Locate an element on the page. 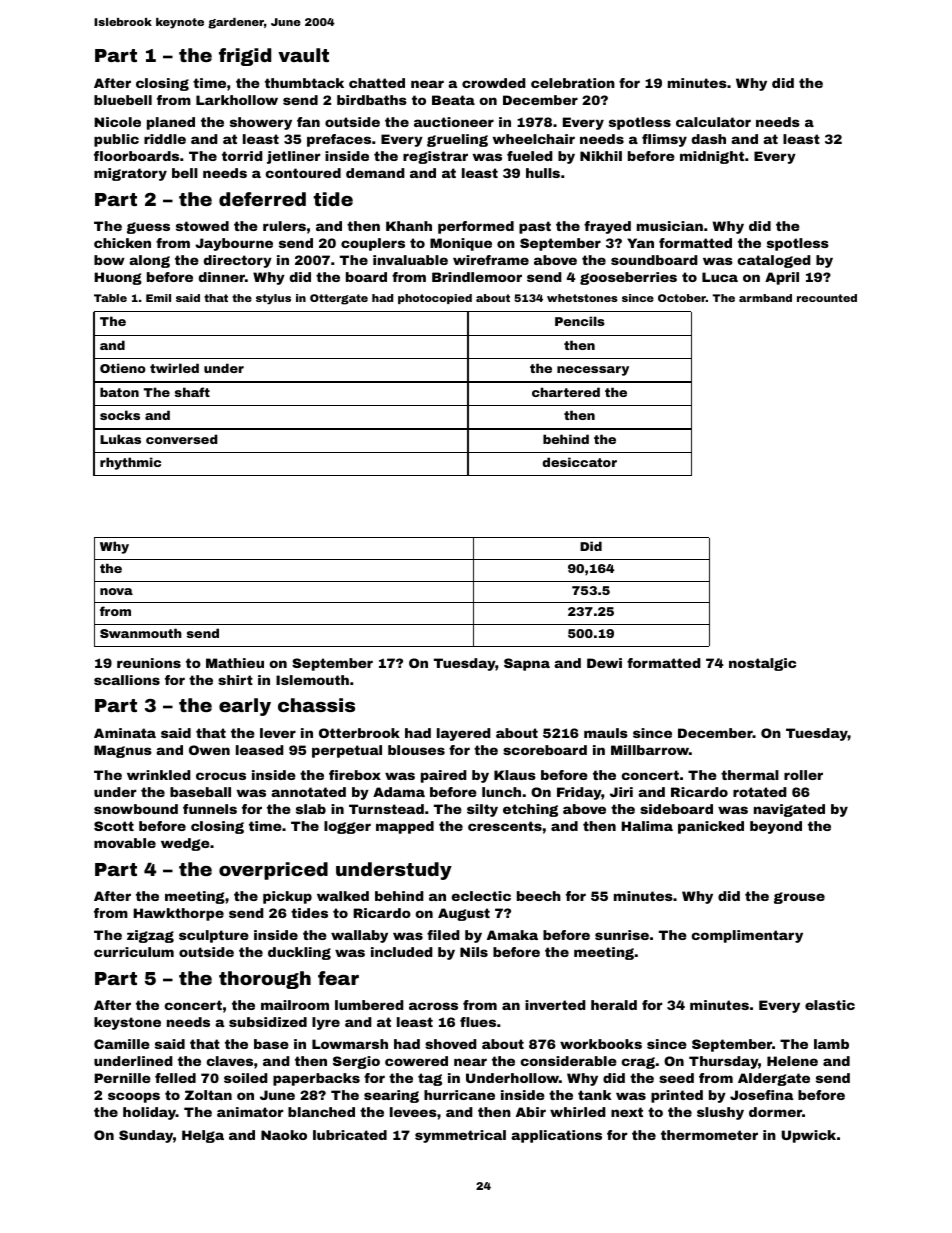 The height and width of the image is (1233, 952). Aminata is located at coordinates (125, 733).
